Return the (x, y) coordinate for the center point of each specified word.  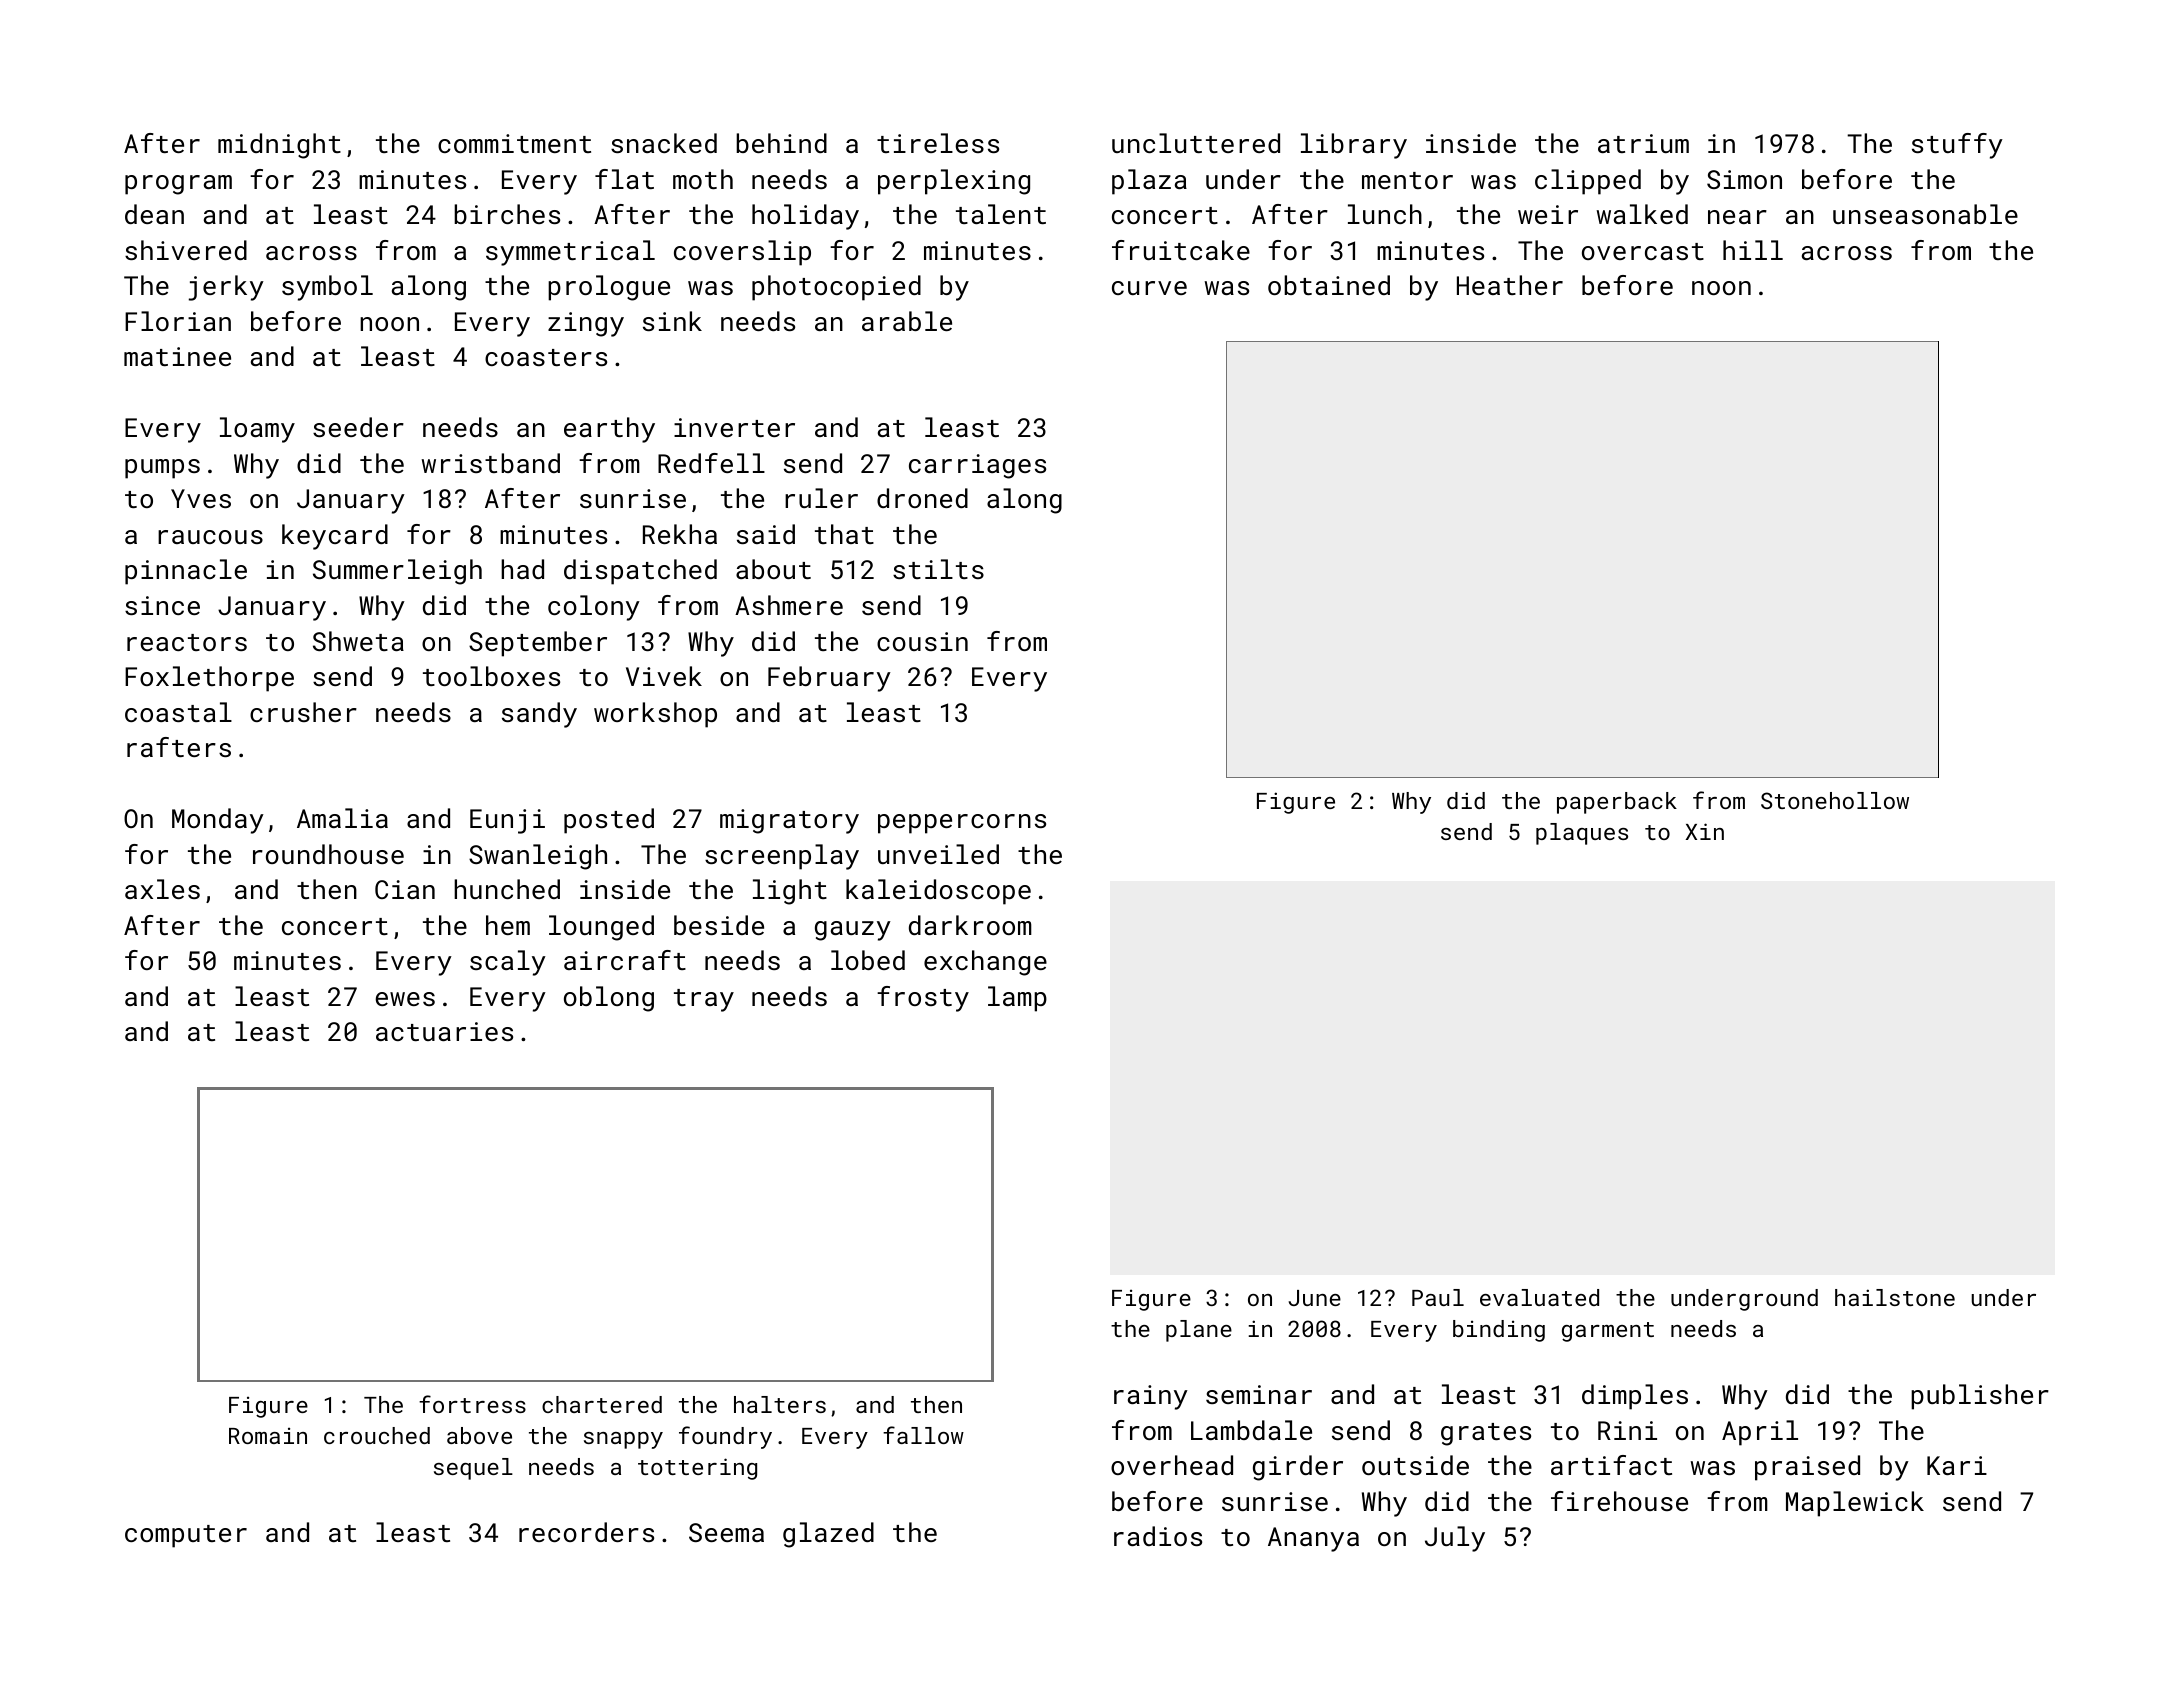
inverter (734, 427)
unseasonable (1925, 214)
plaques (1582, 834)
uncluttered (1196, 143)
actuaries (444, 1031)
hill (1753, 250)
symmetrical (570, 253)
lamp (1017, 999)
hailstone (1895, 1297)
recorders (586, 1532)
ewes (405, 999)
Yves (201, 498)
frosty (923, 999)
